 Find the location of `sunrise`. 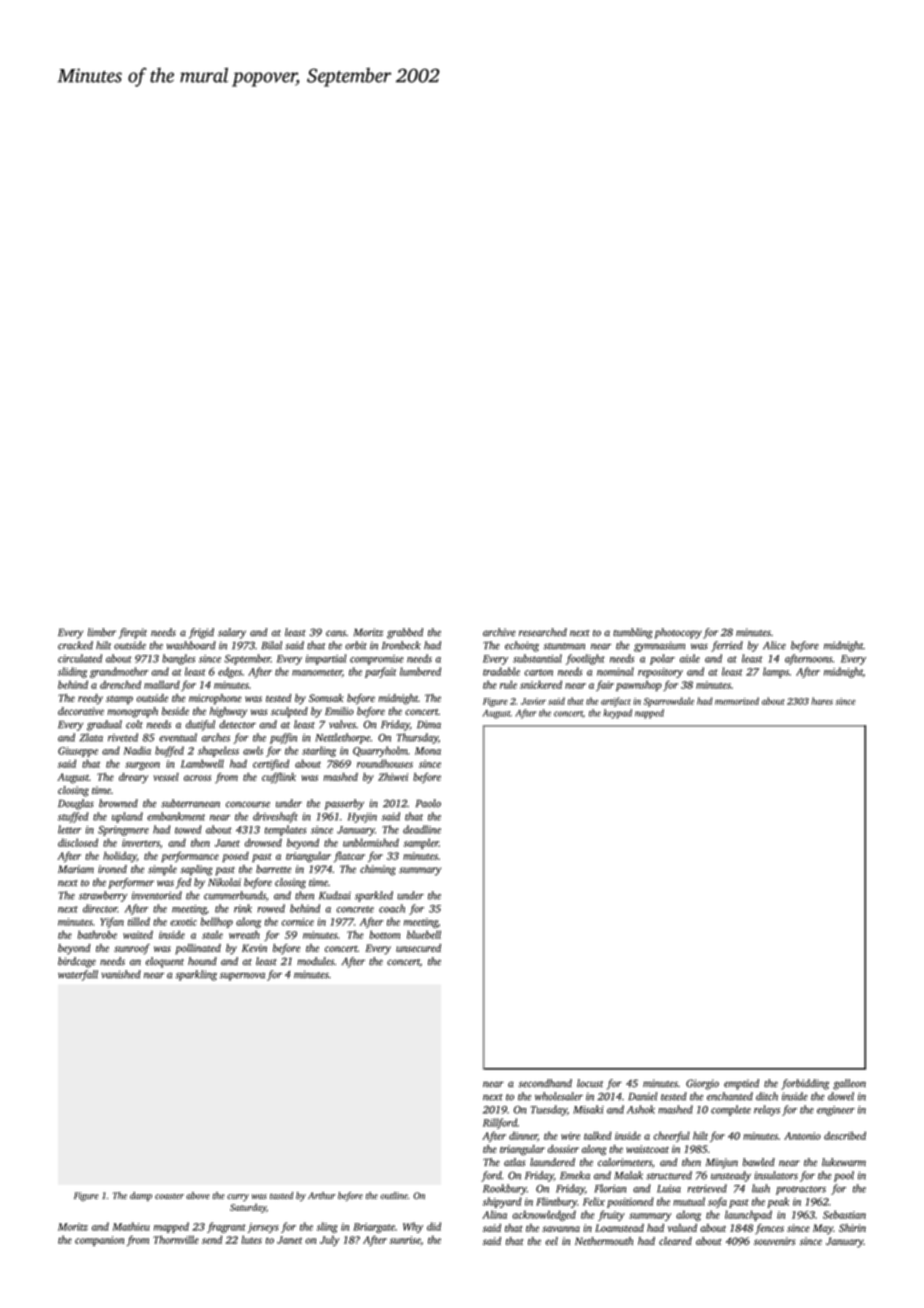

sunrise is located at coordinates (405, 1240).
